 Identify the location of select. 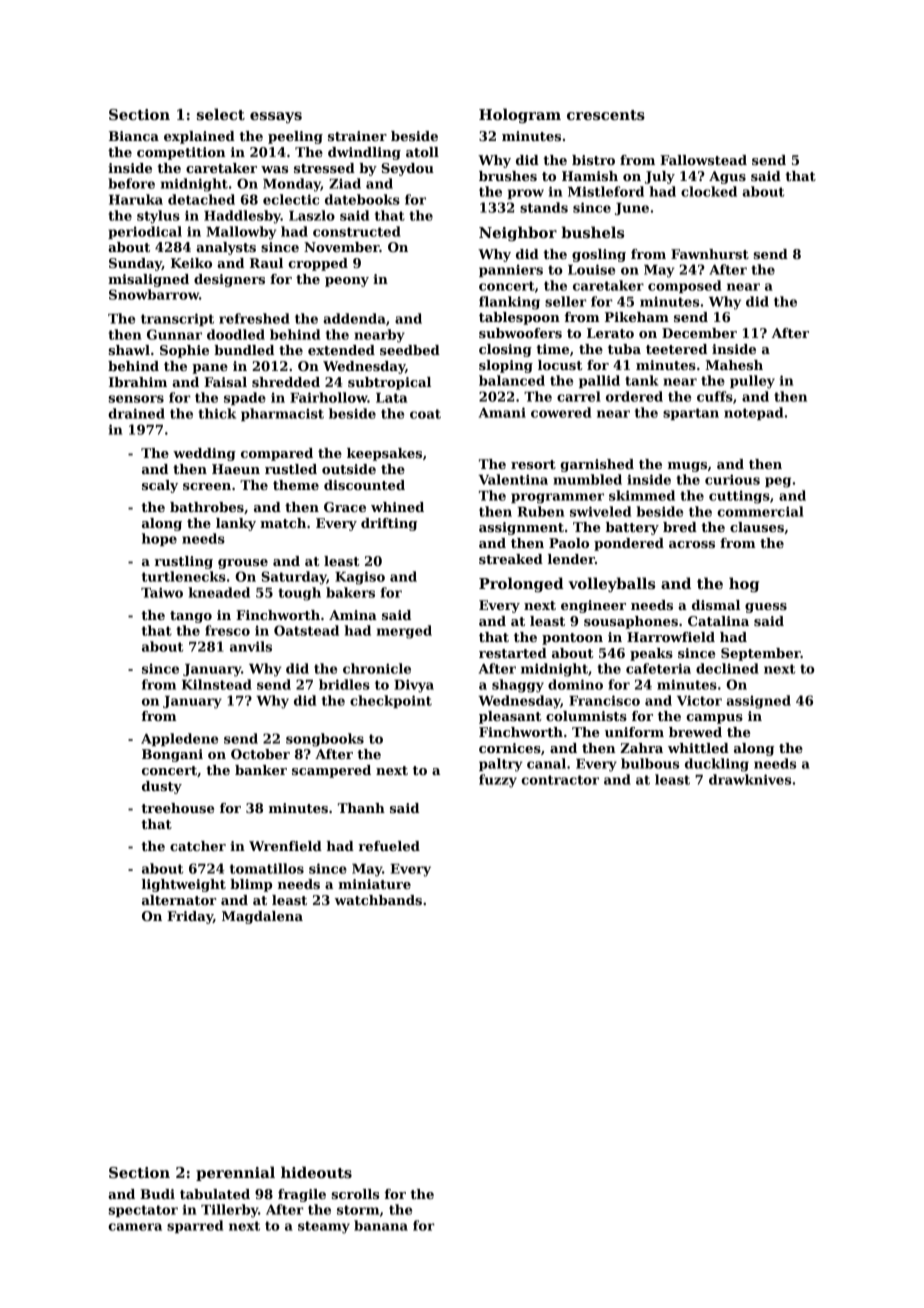
(221, 114).
